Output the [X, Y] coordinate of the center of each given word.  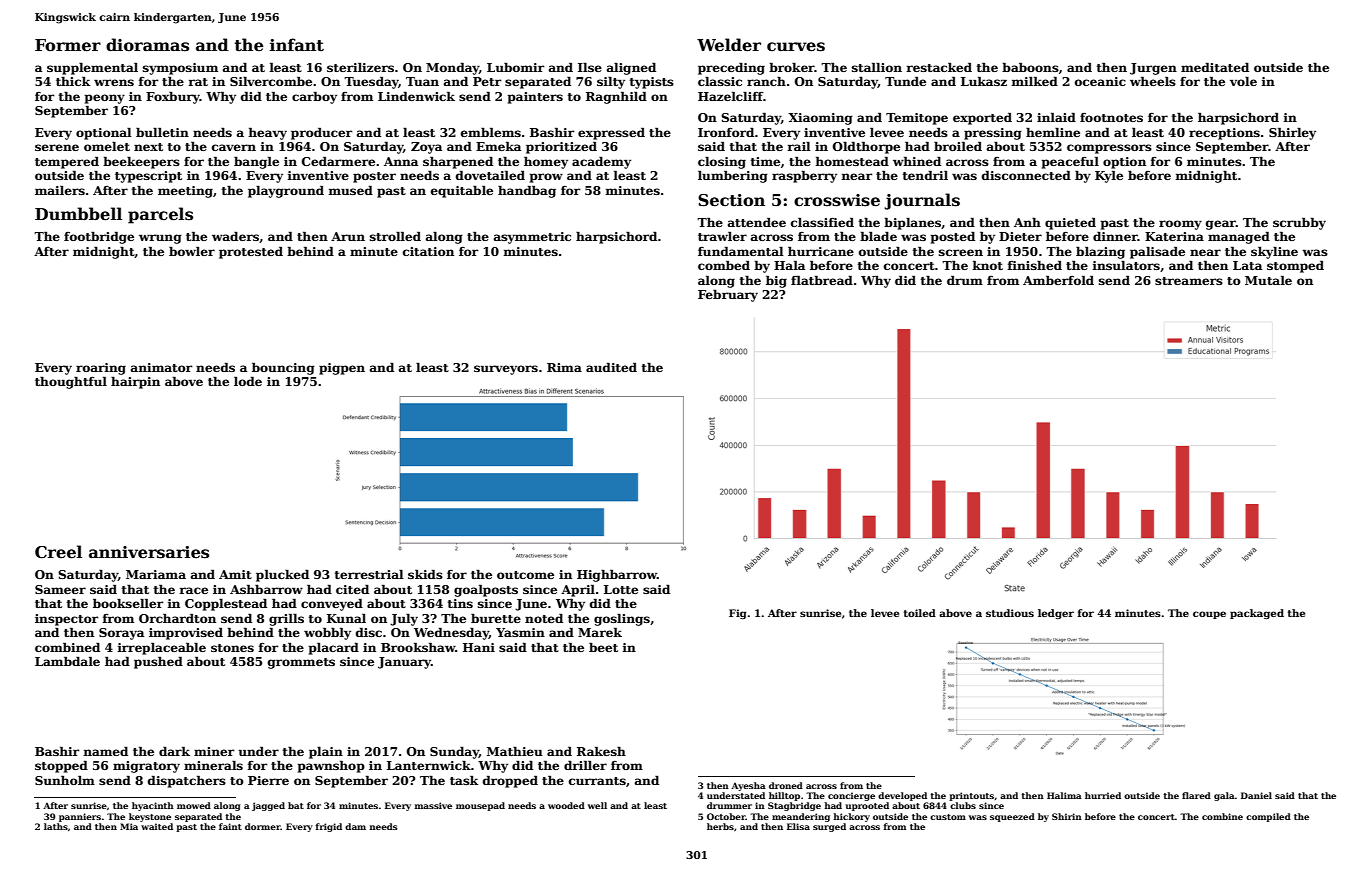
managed [1239, 238]
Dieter [1020, 236]
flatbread [822, 280]
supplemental [92, 68]
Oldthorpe [866, 147]
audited [611, 367]
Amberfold [1058, 280]
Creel [58, 552]
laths [56, 826]
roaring [101, 369]
